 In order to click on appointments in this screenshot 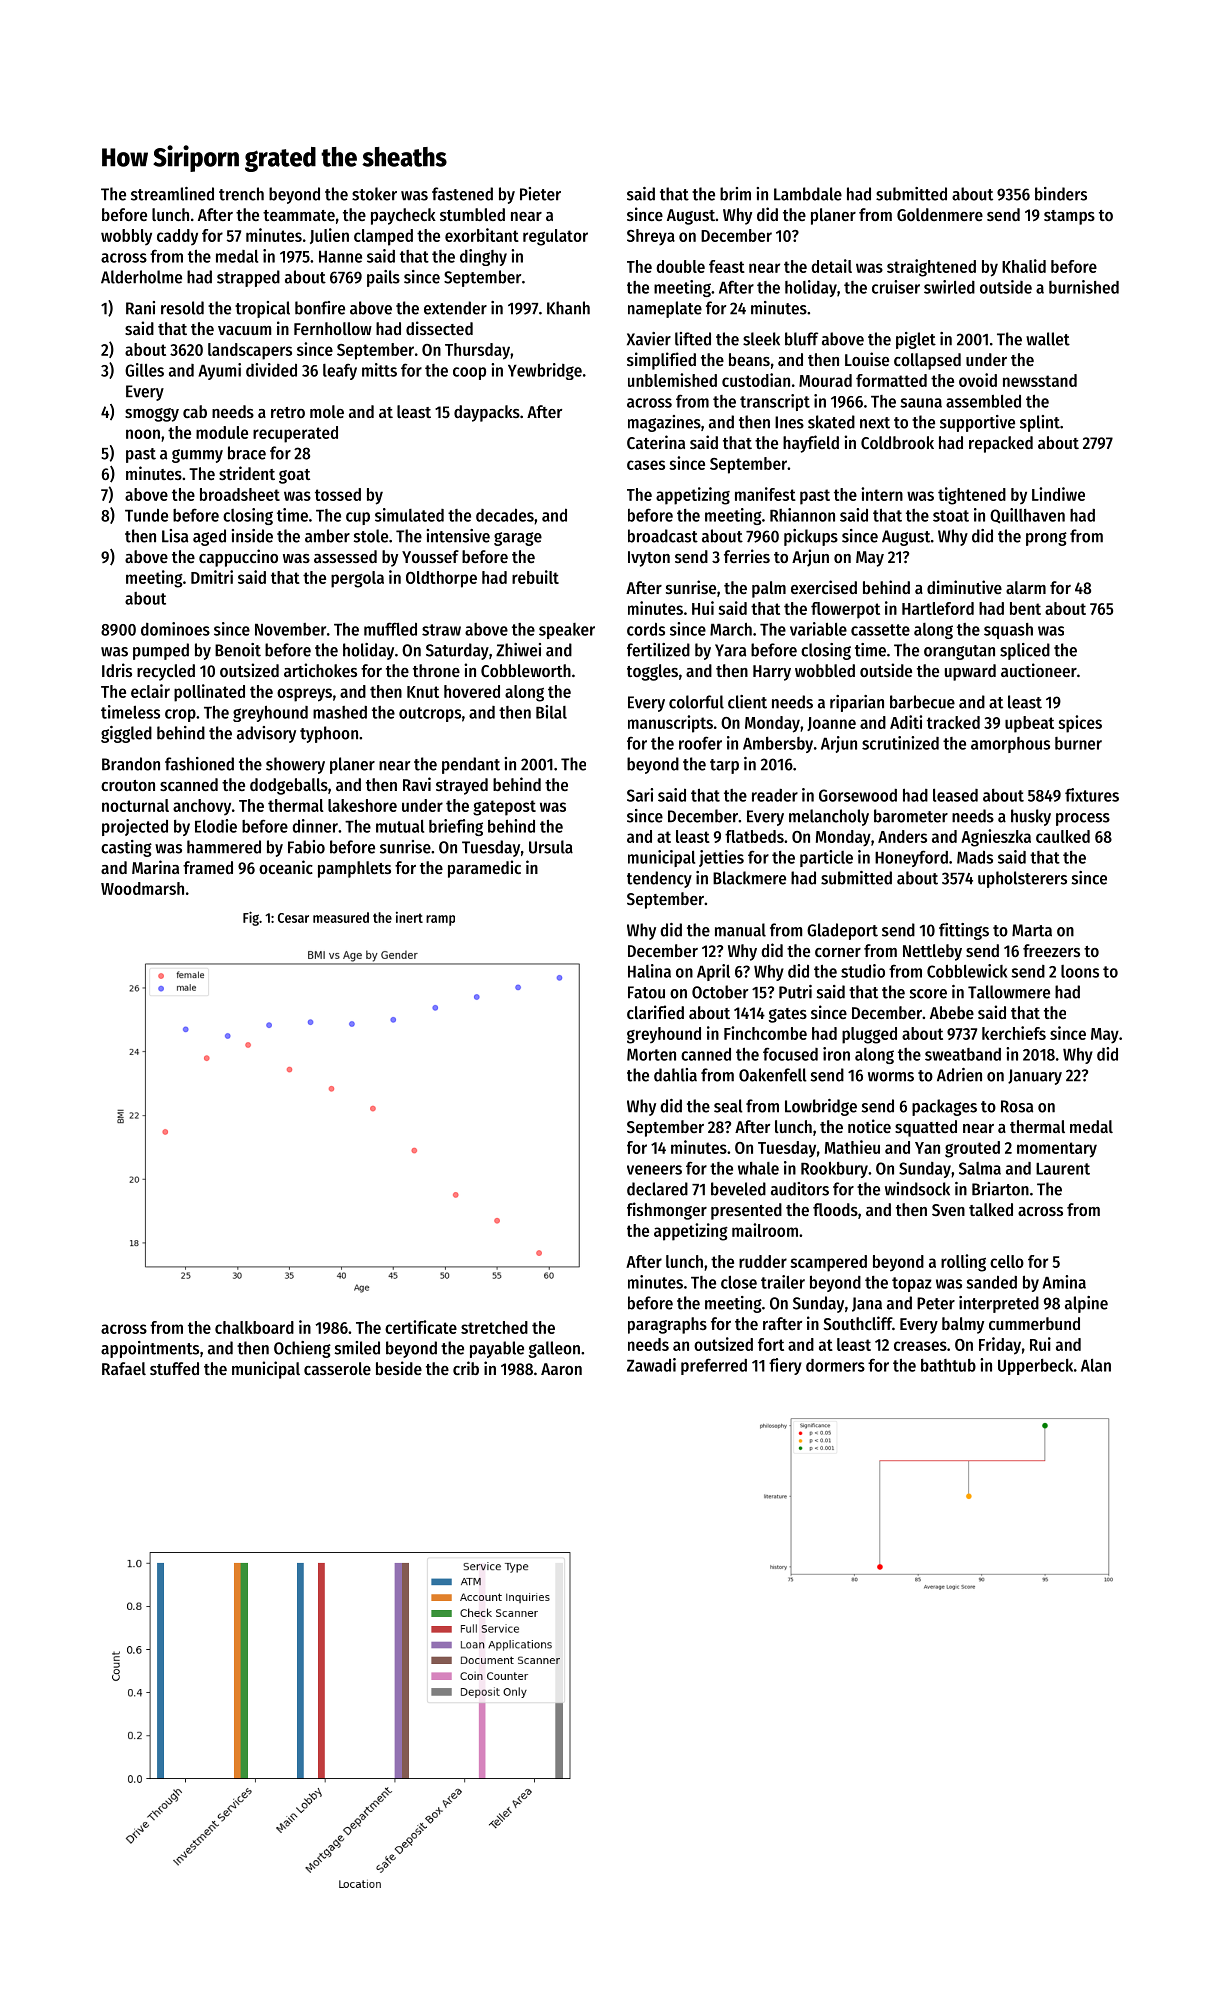, I will do `click(150, 1349)`.
